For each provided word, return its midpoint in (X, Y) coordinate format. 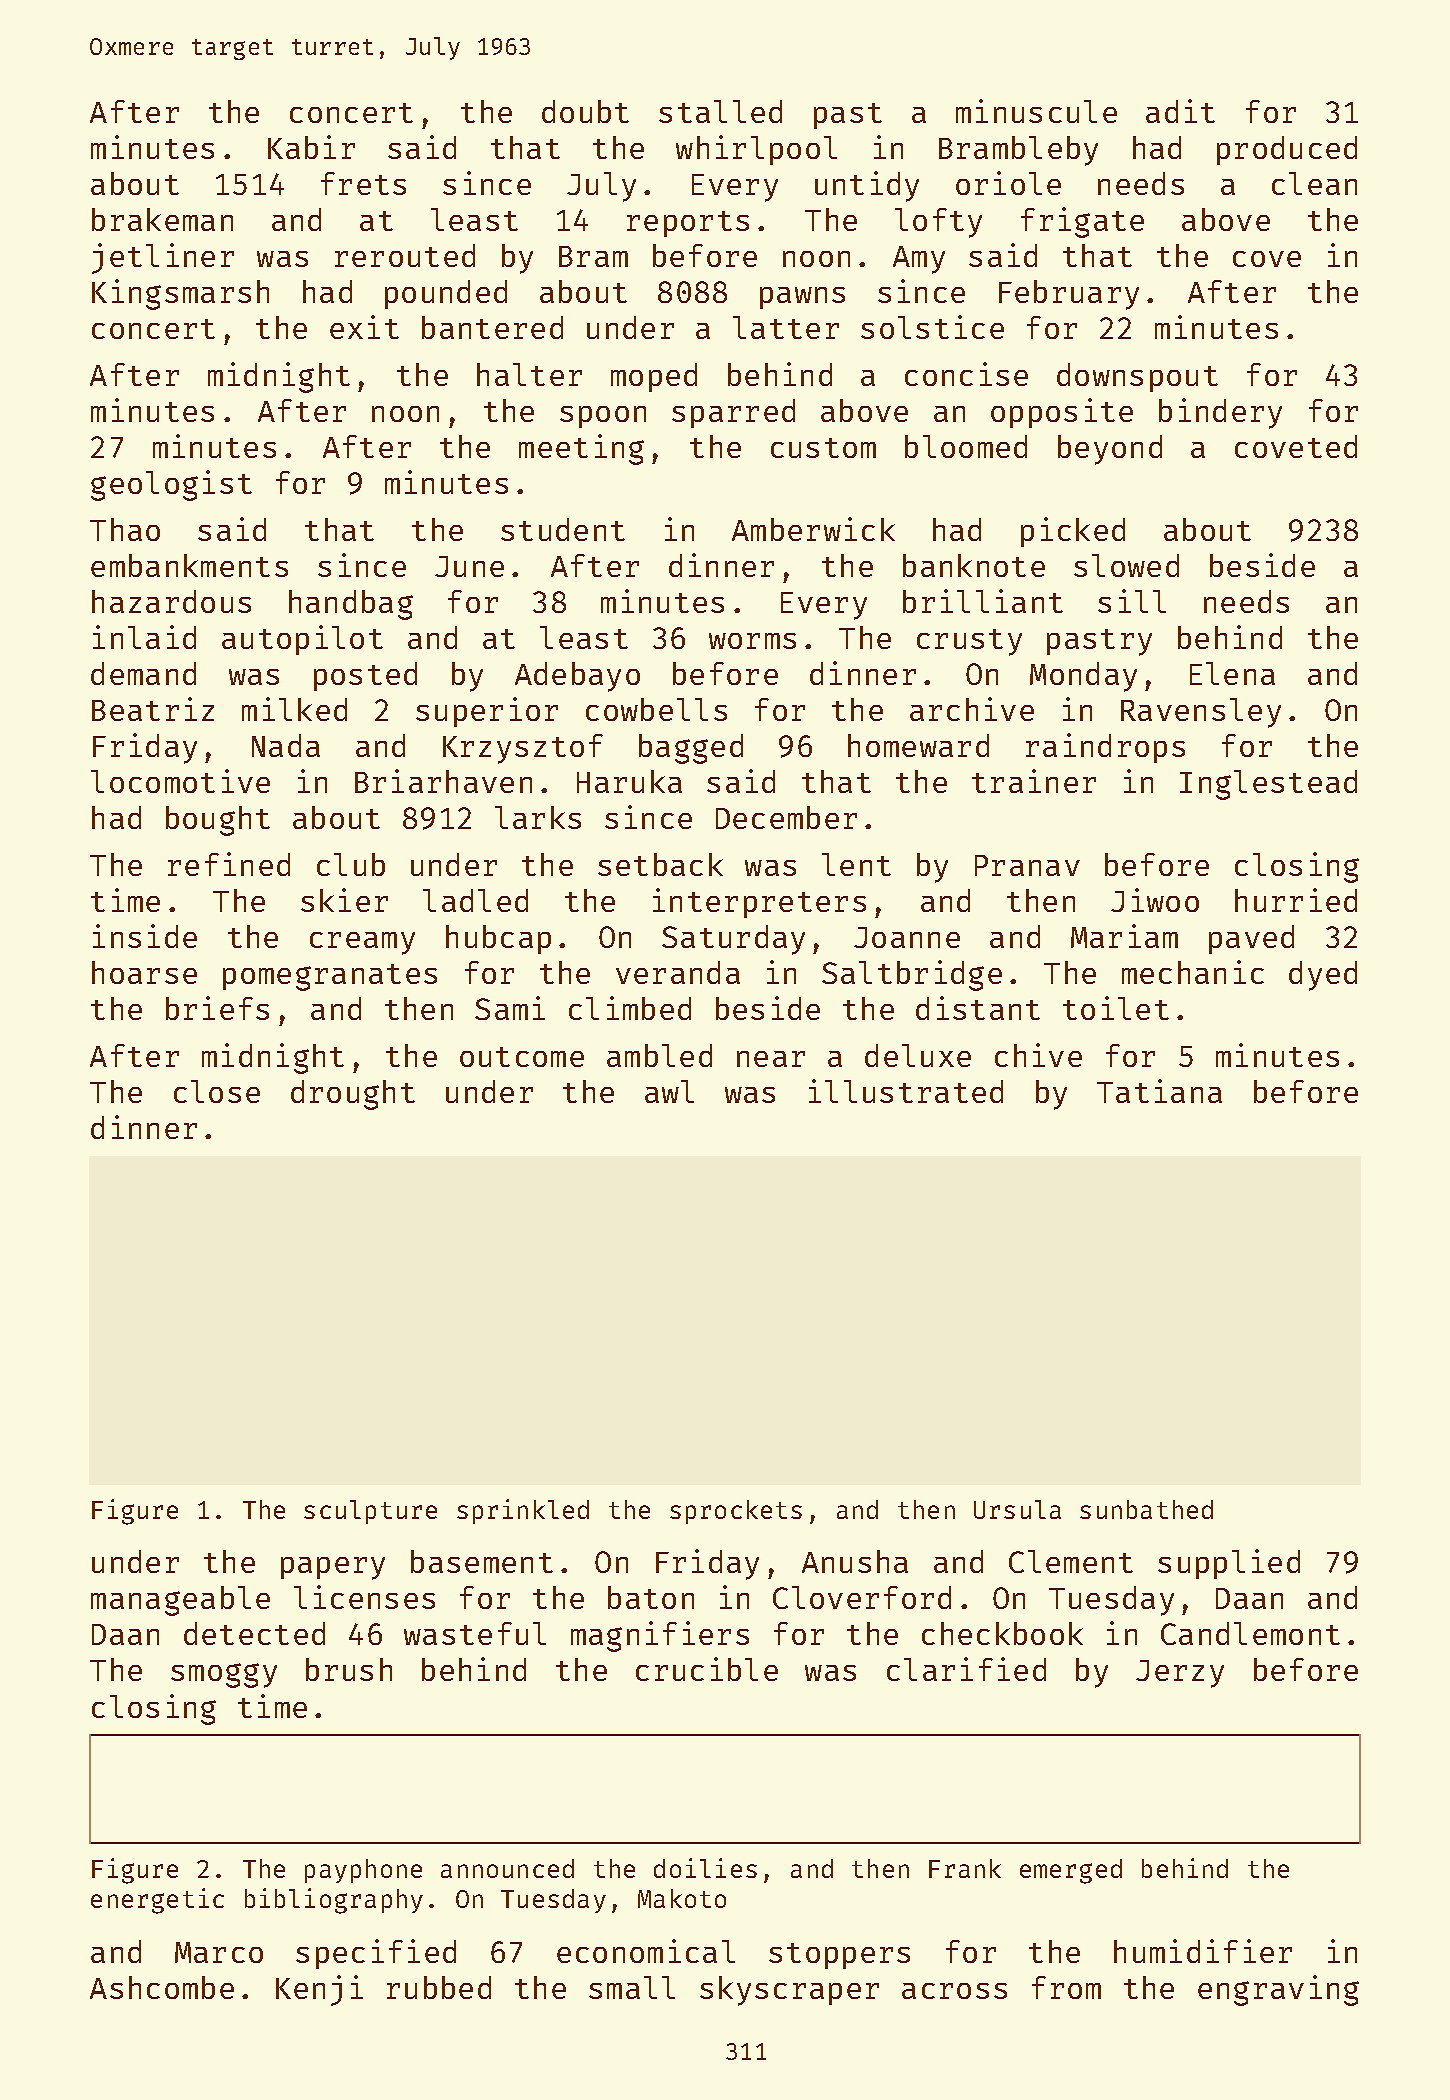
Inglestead (1268, 785)
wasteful (475, 1633)
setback (660, 864)
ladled (475, 900)
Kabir (311, 147)
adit (1180, 111)
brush (349, 1669)
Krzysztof (523, 749)
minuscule (1036, 111)
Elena (1232, 673)
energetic (157, 1901)
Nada (286, 745)
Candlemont (1250, 1633)
